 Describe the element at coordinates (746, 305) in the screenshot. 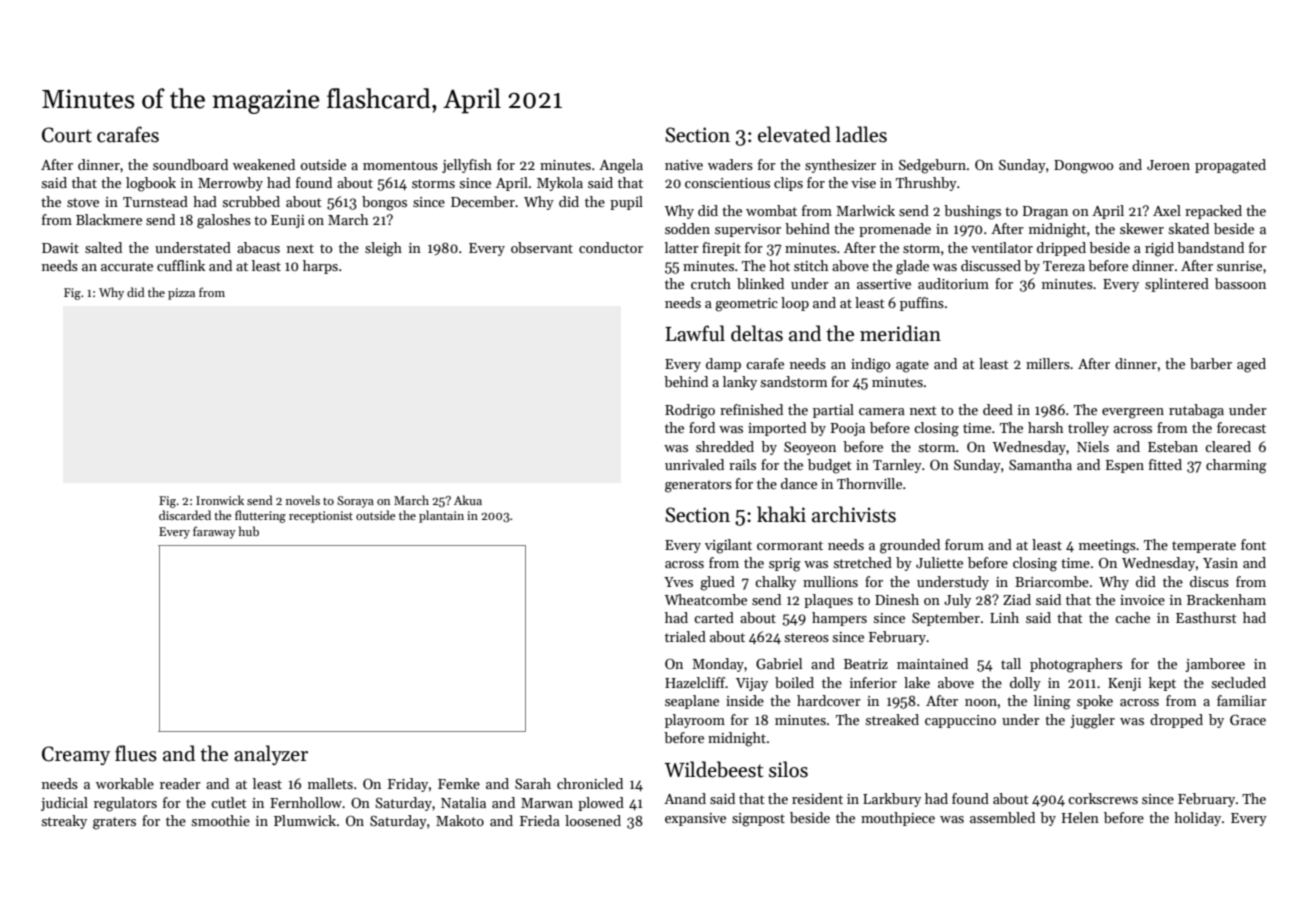

I see `geometric` at that location.
